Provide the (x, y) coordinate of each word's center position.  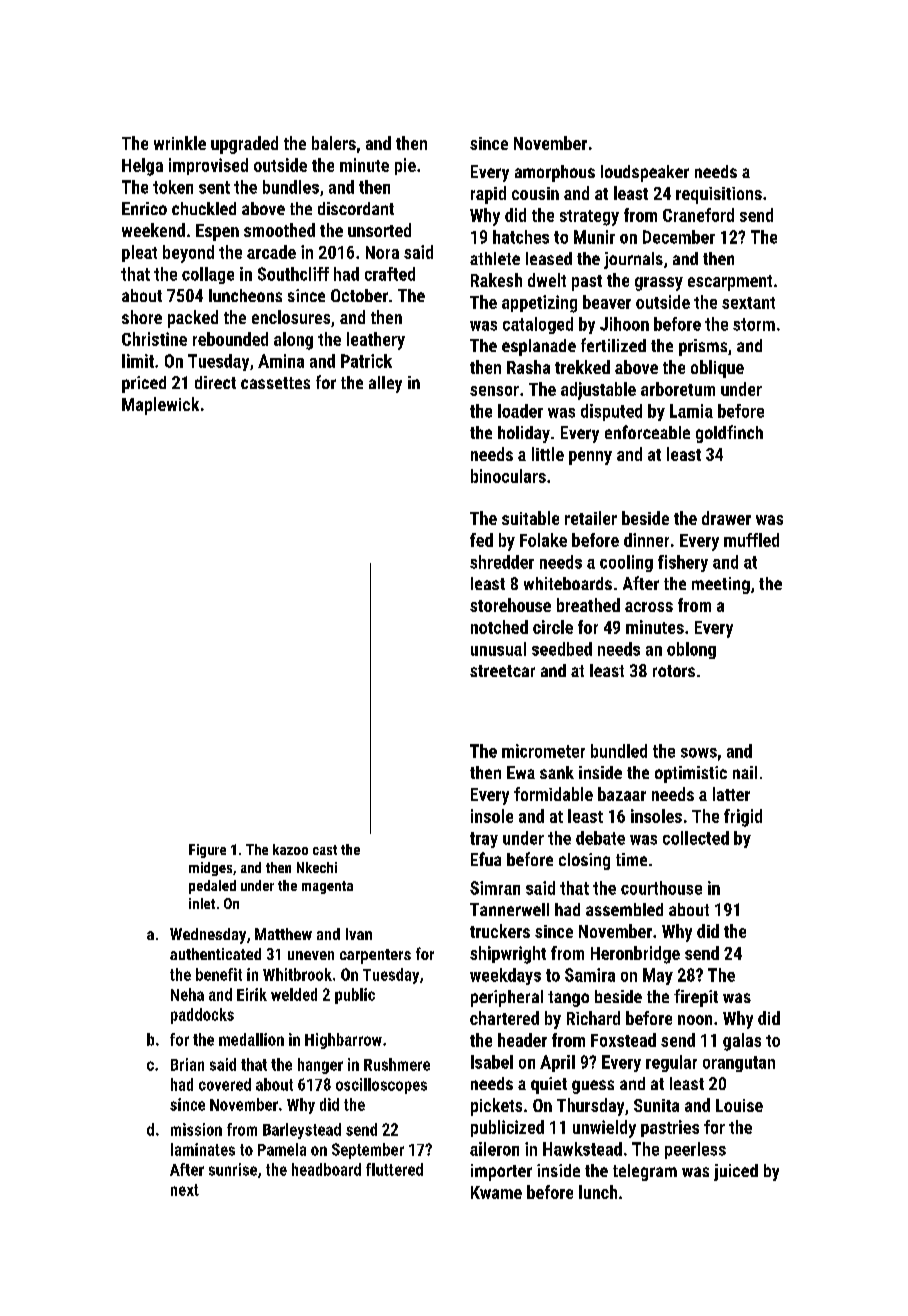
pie (405, 166)
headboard (326, 1169)
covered (225, 1084)
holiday (524, 434)
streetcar (502, 671)
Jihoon (624, 324)
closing (584, 861)
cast (325, 850)
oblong (691, 650)
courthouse (661, 888)
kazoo (290, 849)
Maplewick (160, 406)
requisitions (719, 195)
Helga (142, 167)
